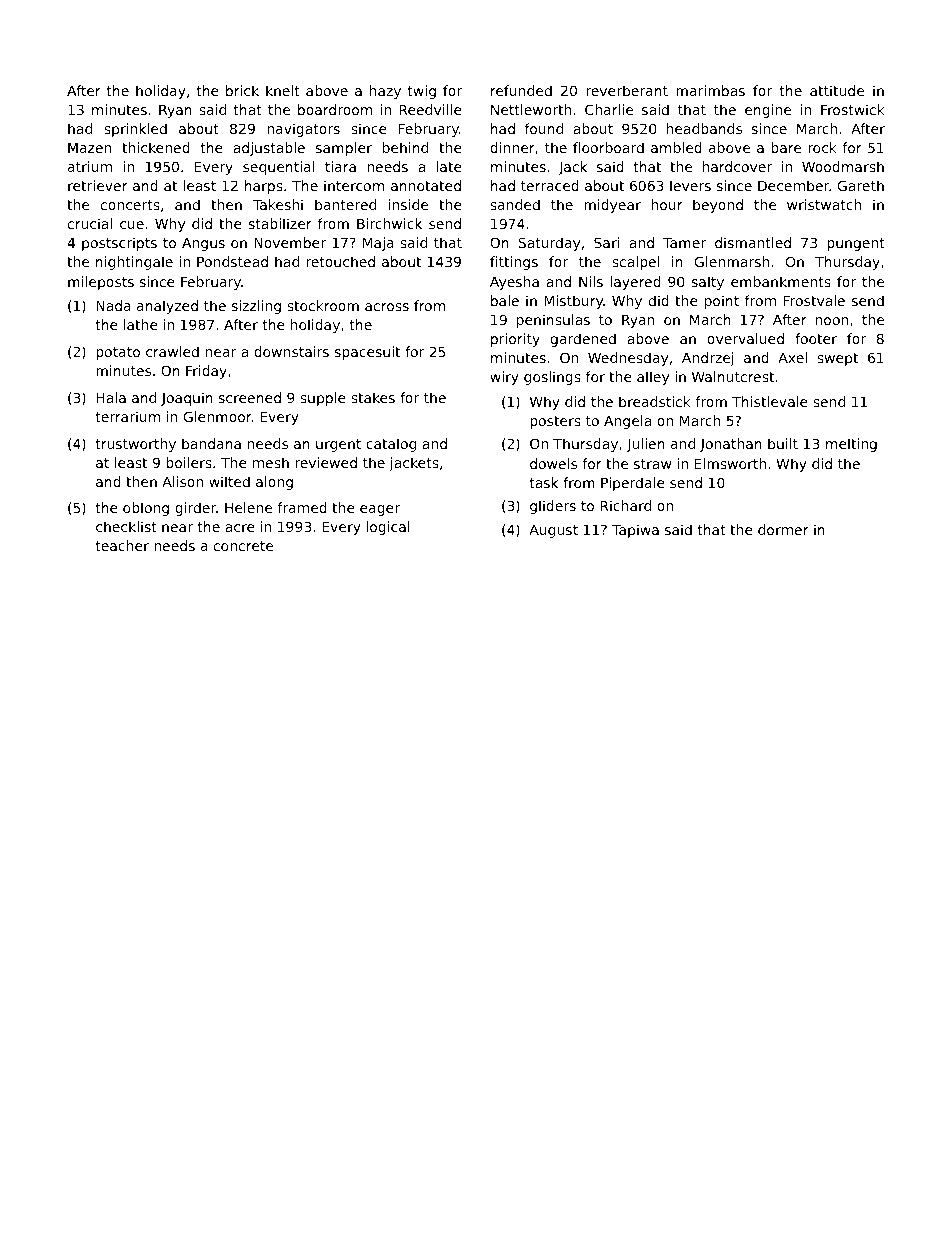 The image size is (952, 1233). Describe the element at coordinates (853, 109) in the document. I see `Frostwick` at that location.
